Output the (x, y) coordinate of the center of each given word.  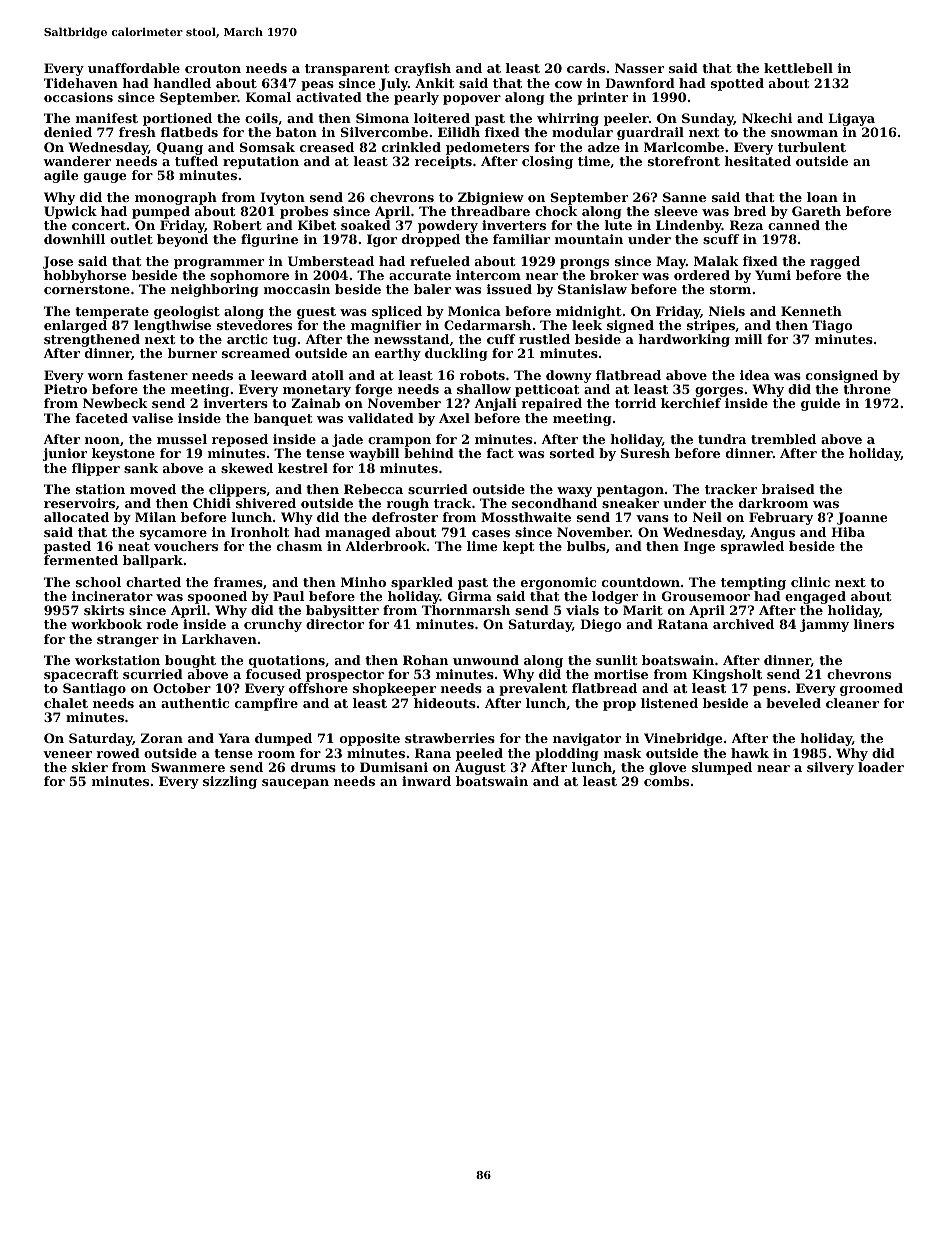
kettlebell (798, 68)
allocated (76, 517)
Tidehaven (81, 83)
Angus (772, 533)
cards (586, 68)
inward (426, 781)
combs (666, 781)
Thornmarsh (466, 610)
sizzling (230, 782)
